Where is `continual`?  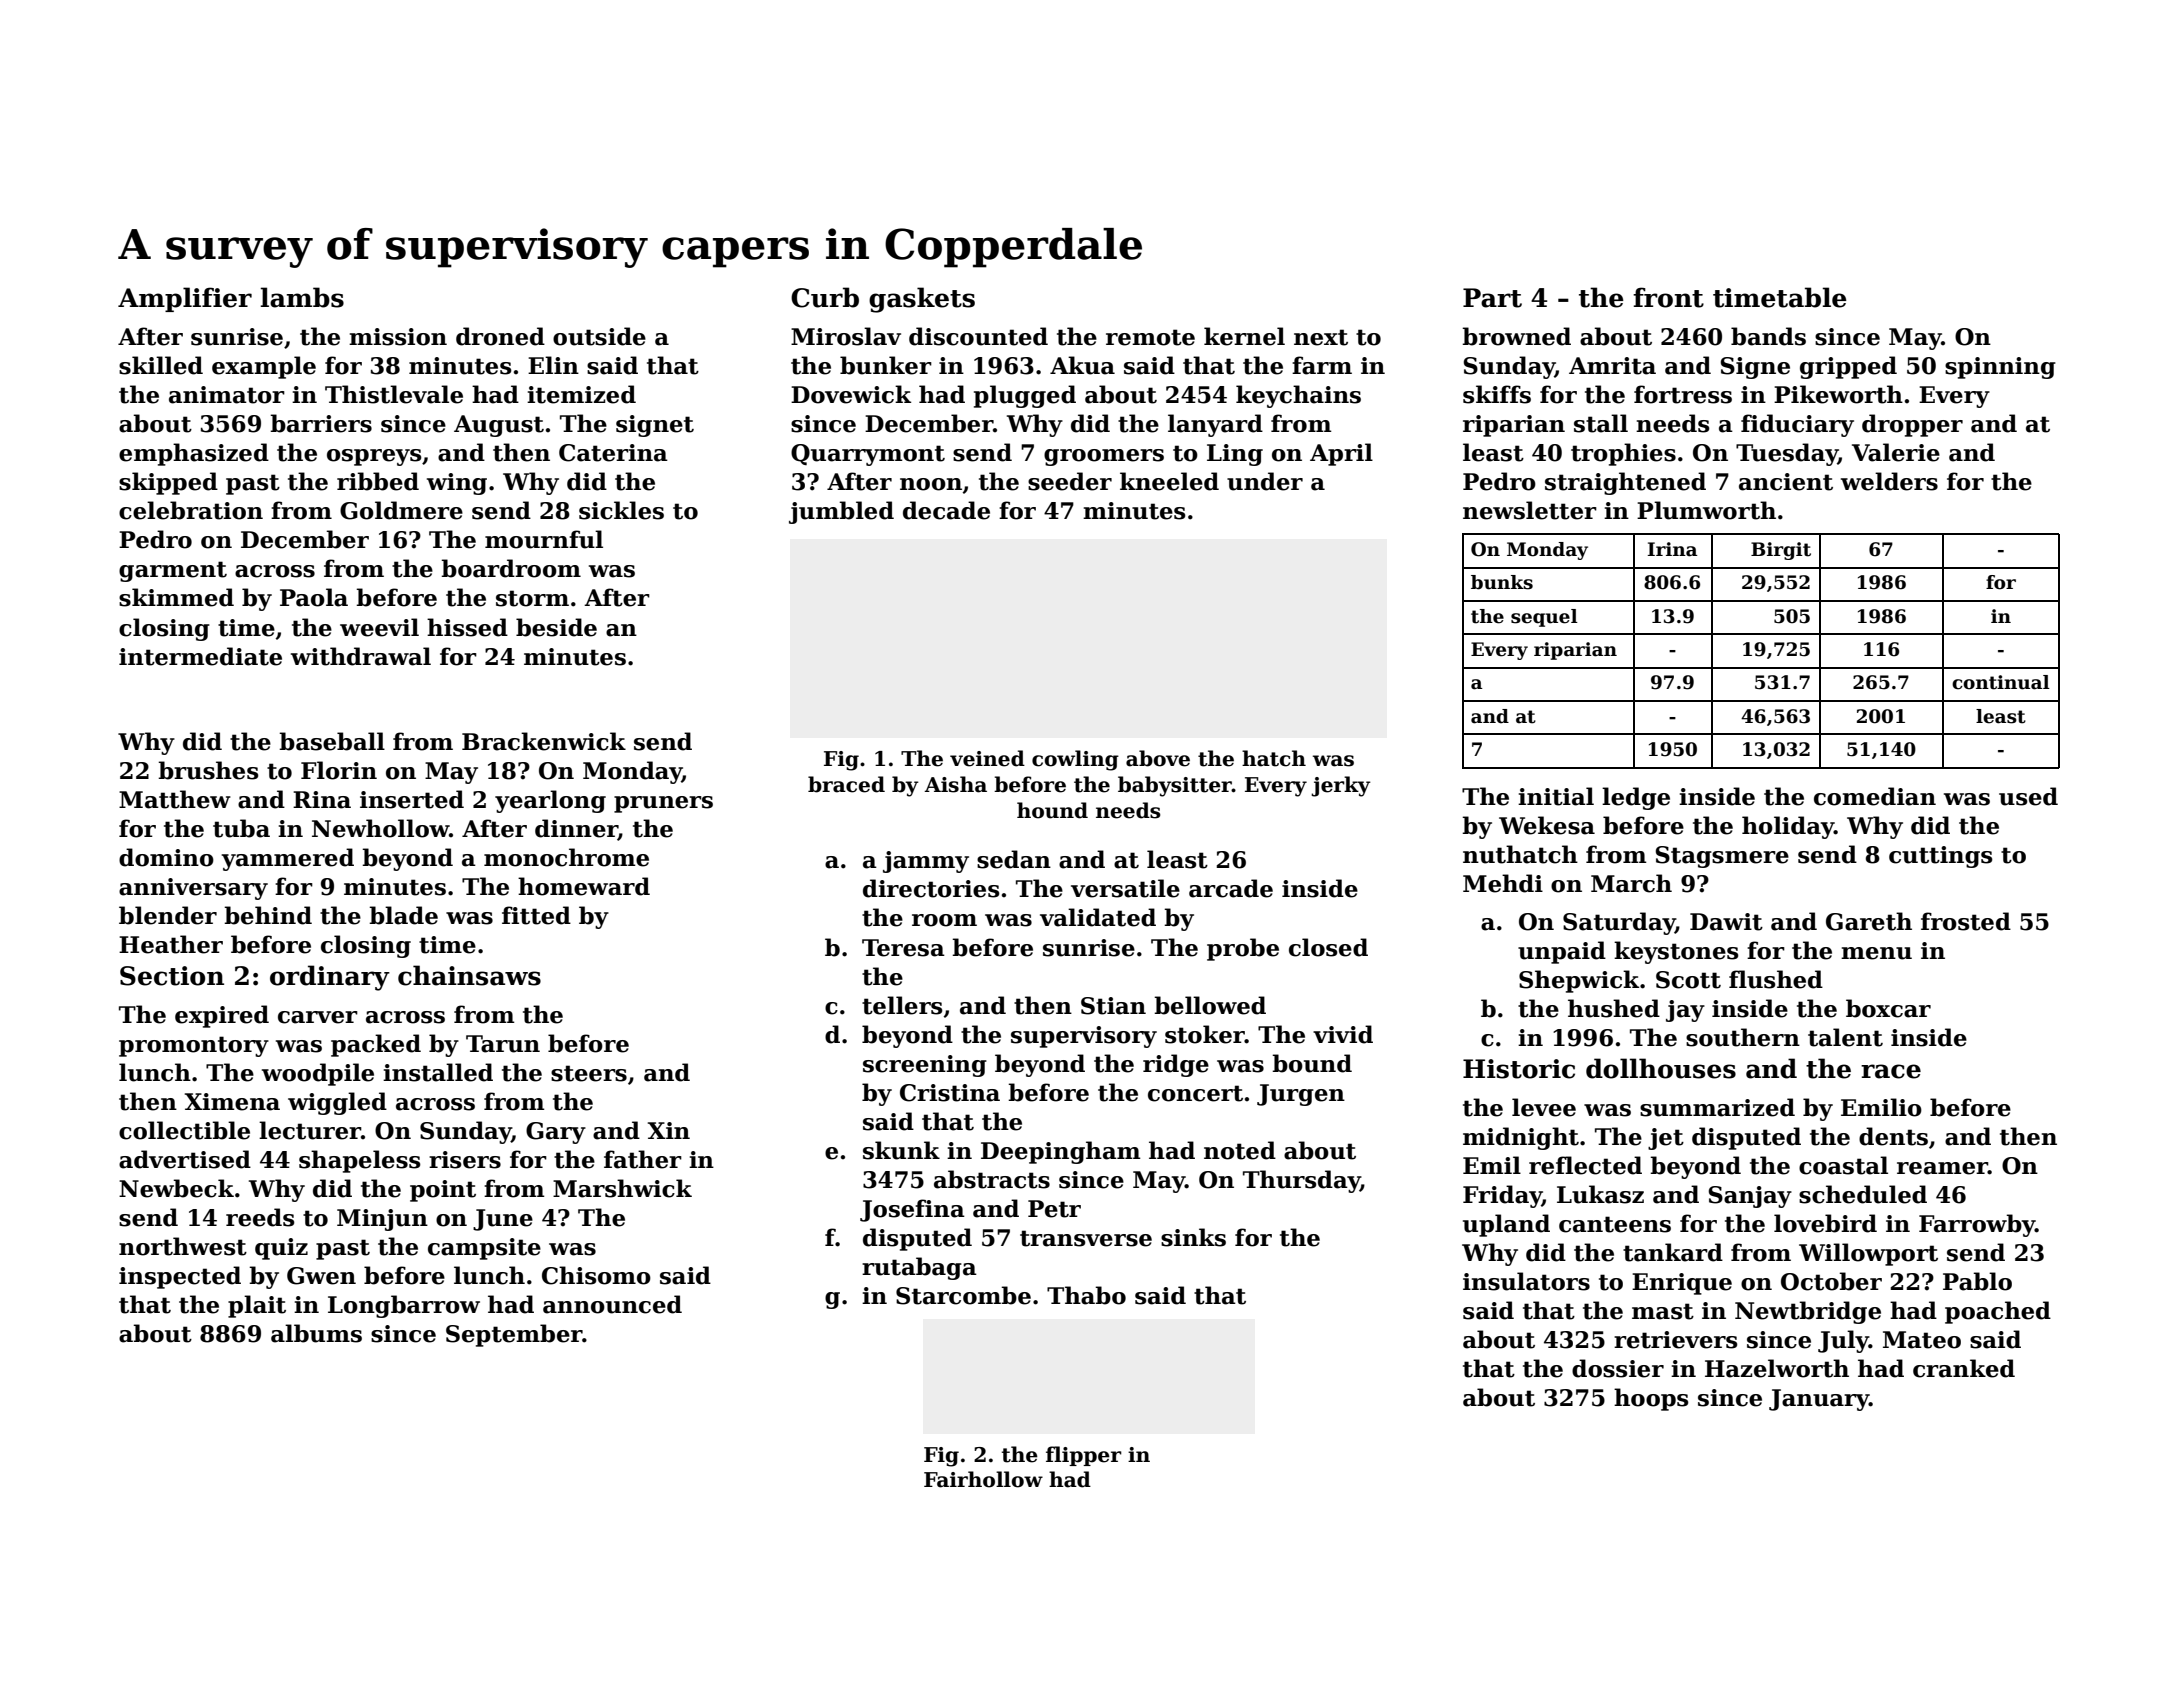 continual is located at coordinates (2001, 682).
